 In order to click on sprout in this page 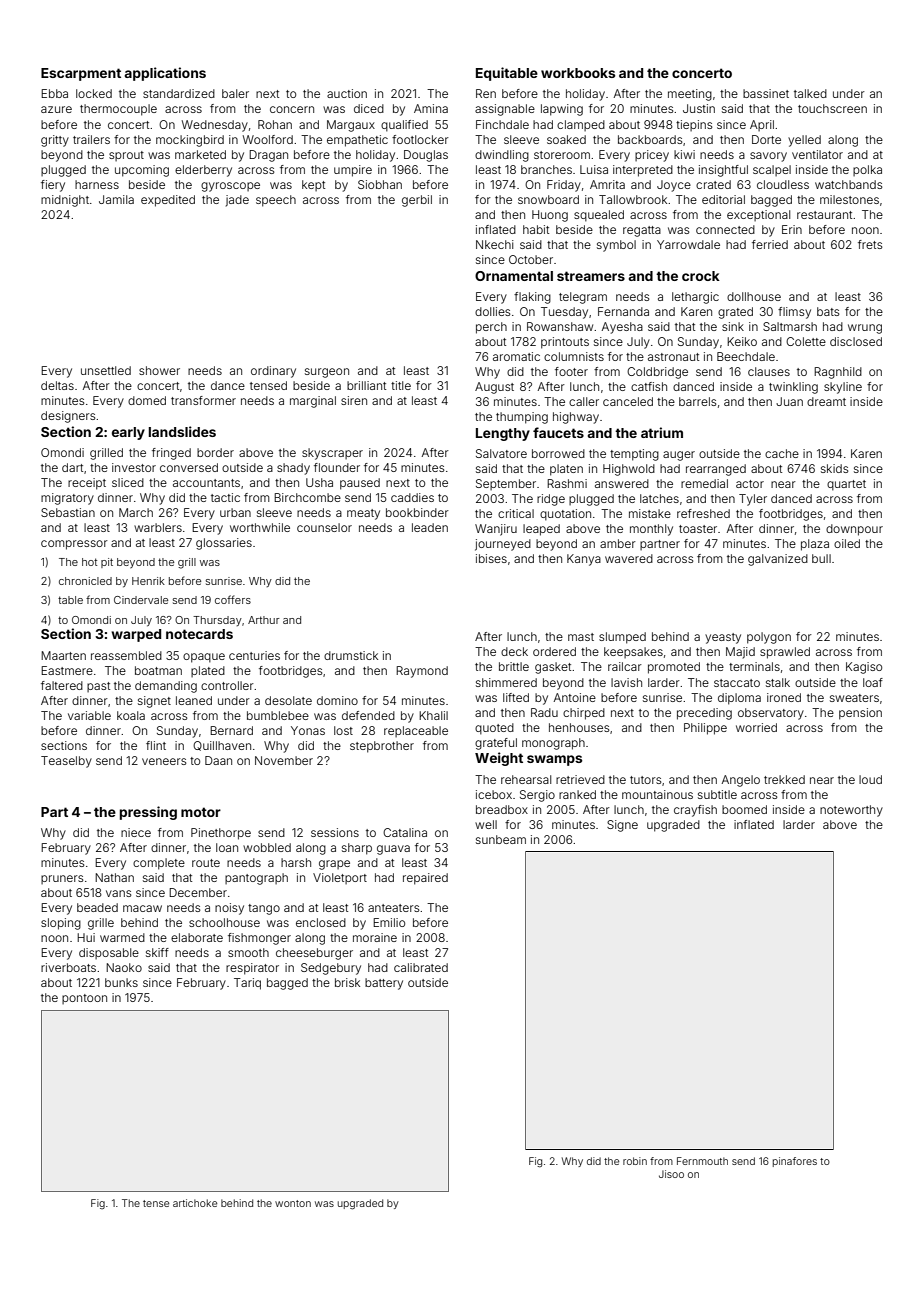, I will do `click(126, 156)`.
